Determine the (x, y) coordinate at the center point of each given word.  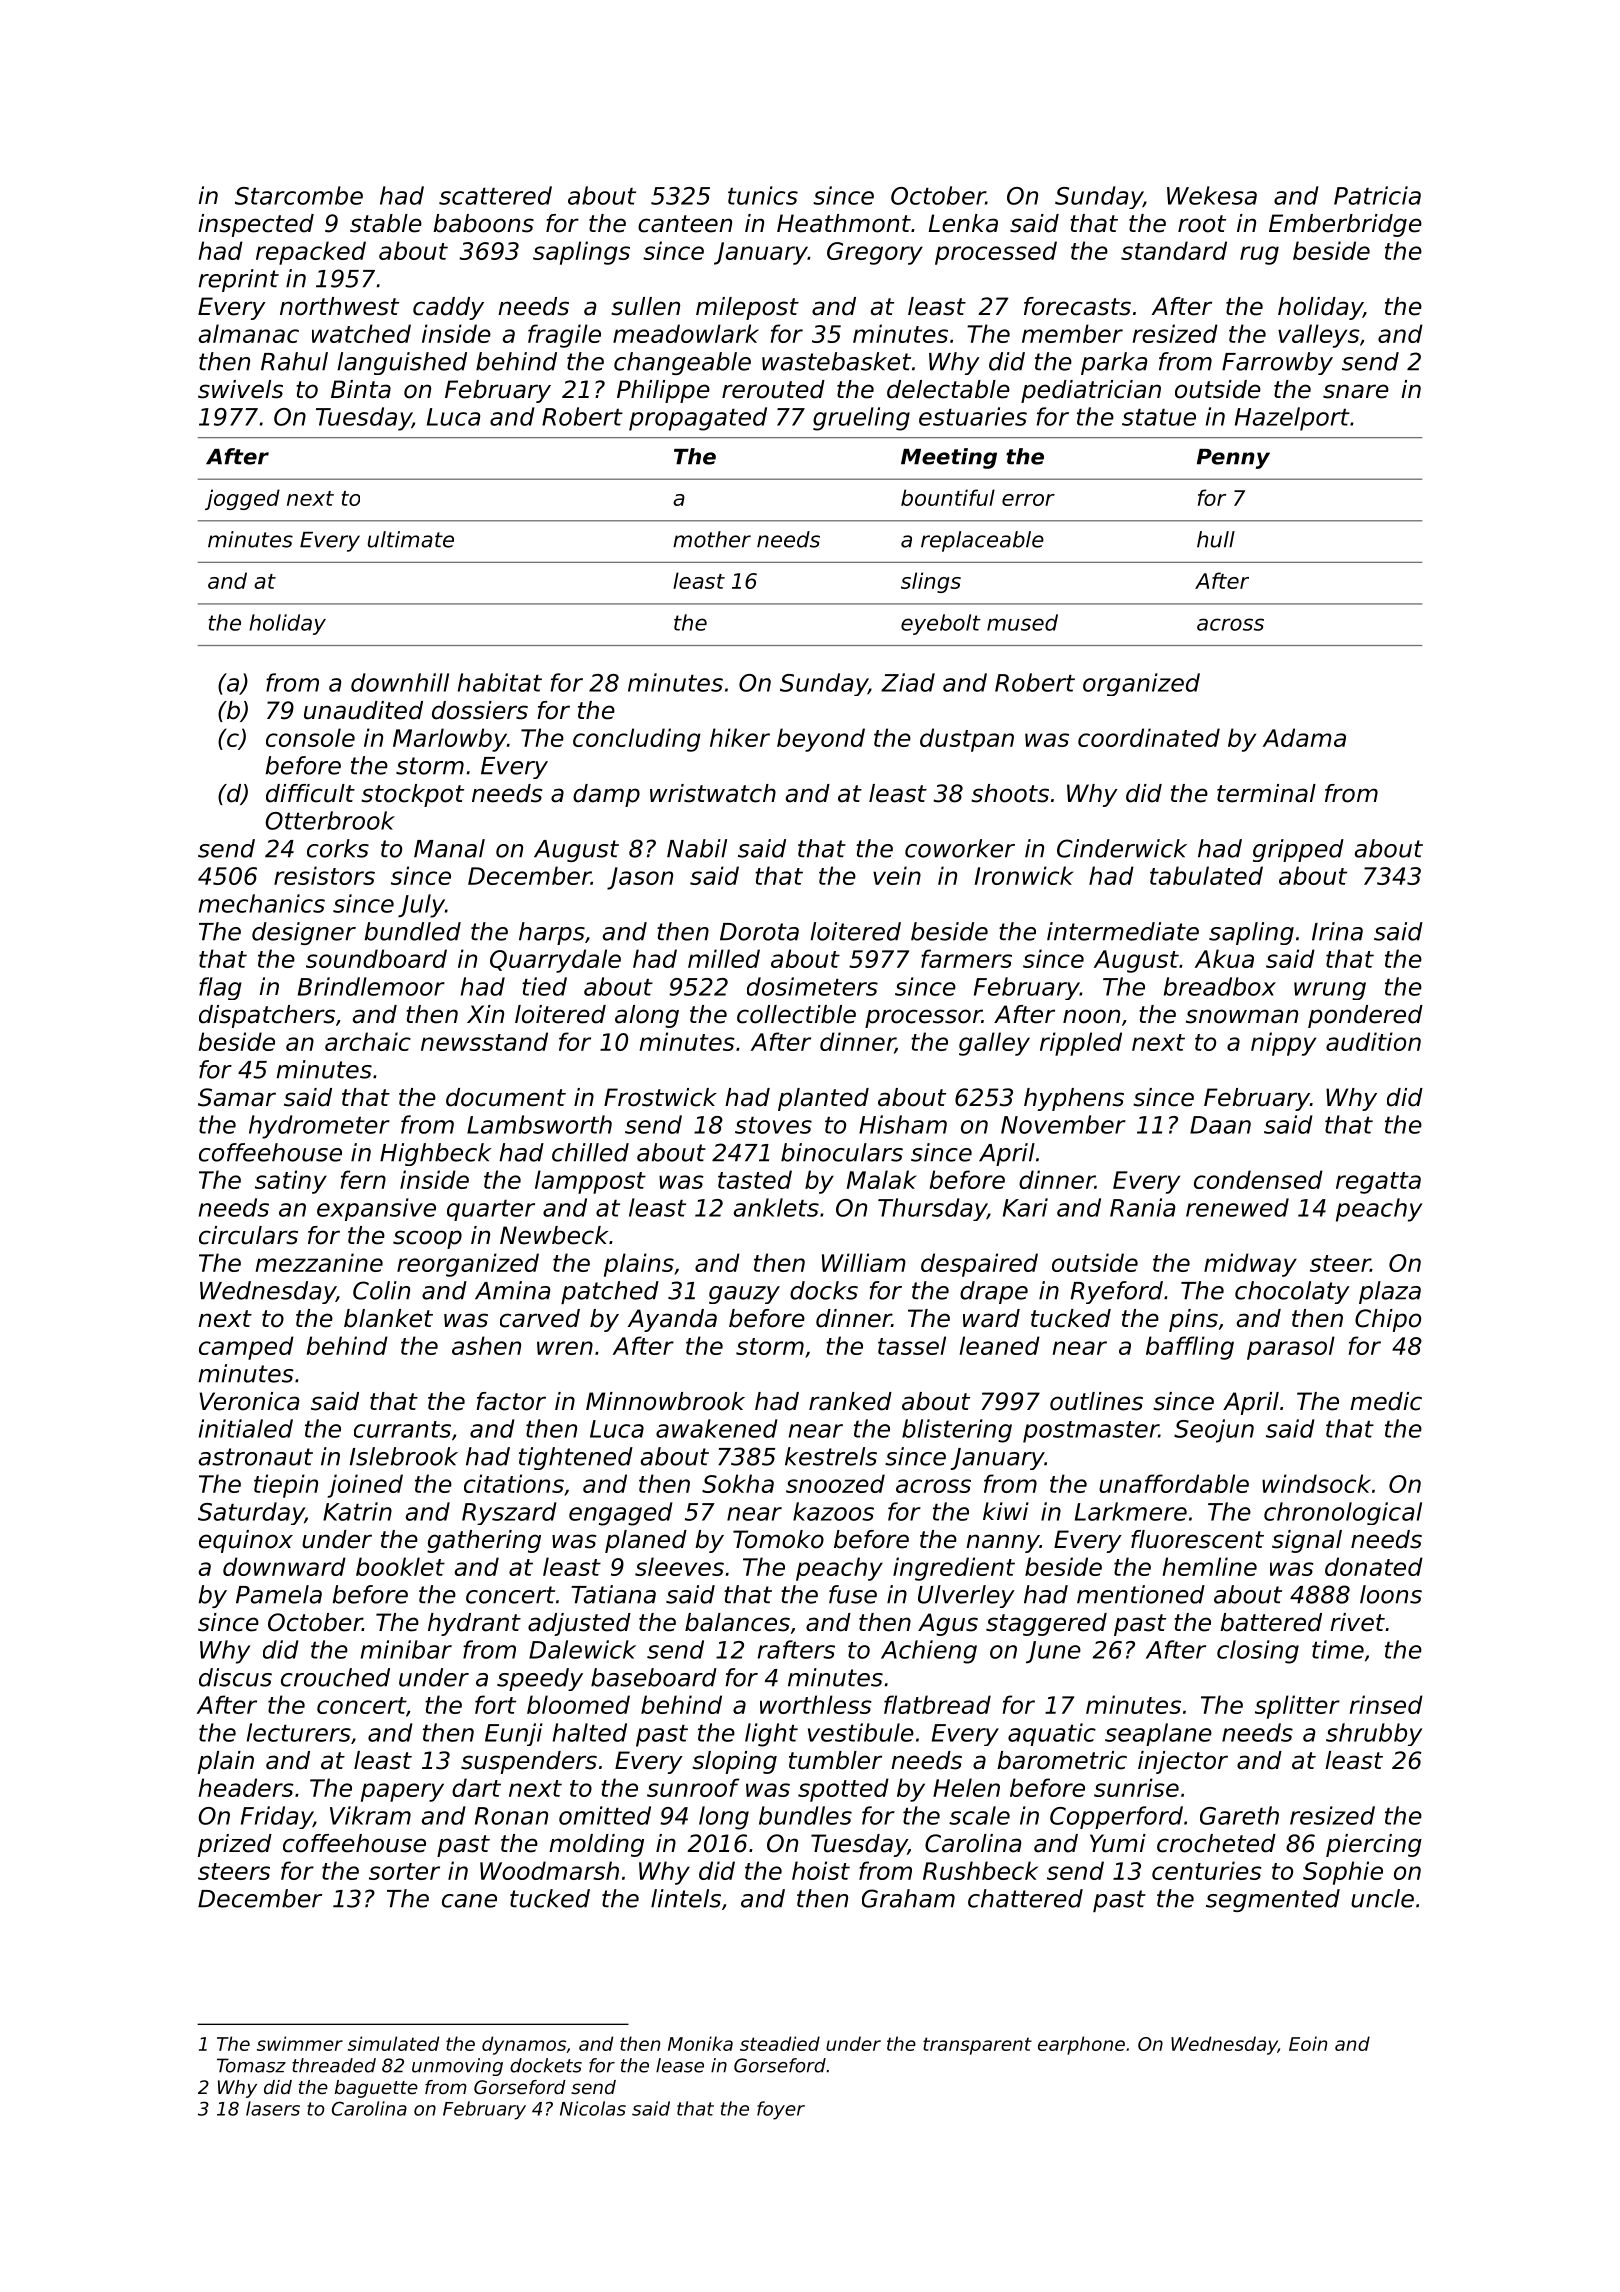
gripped (1298, 850)
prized (235, 1845)
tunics (763, 195)
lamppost (590, 1182)
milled (724, 958)
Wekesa (1212, 195)
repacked (311, 253)
